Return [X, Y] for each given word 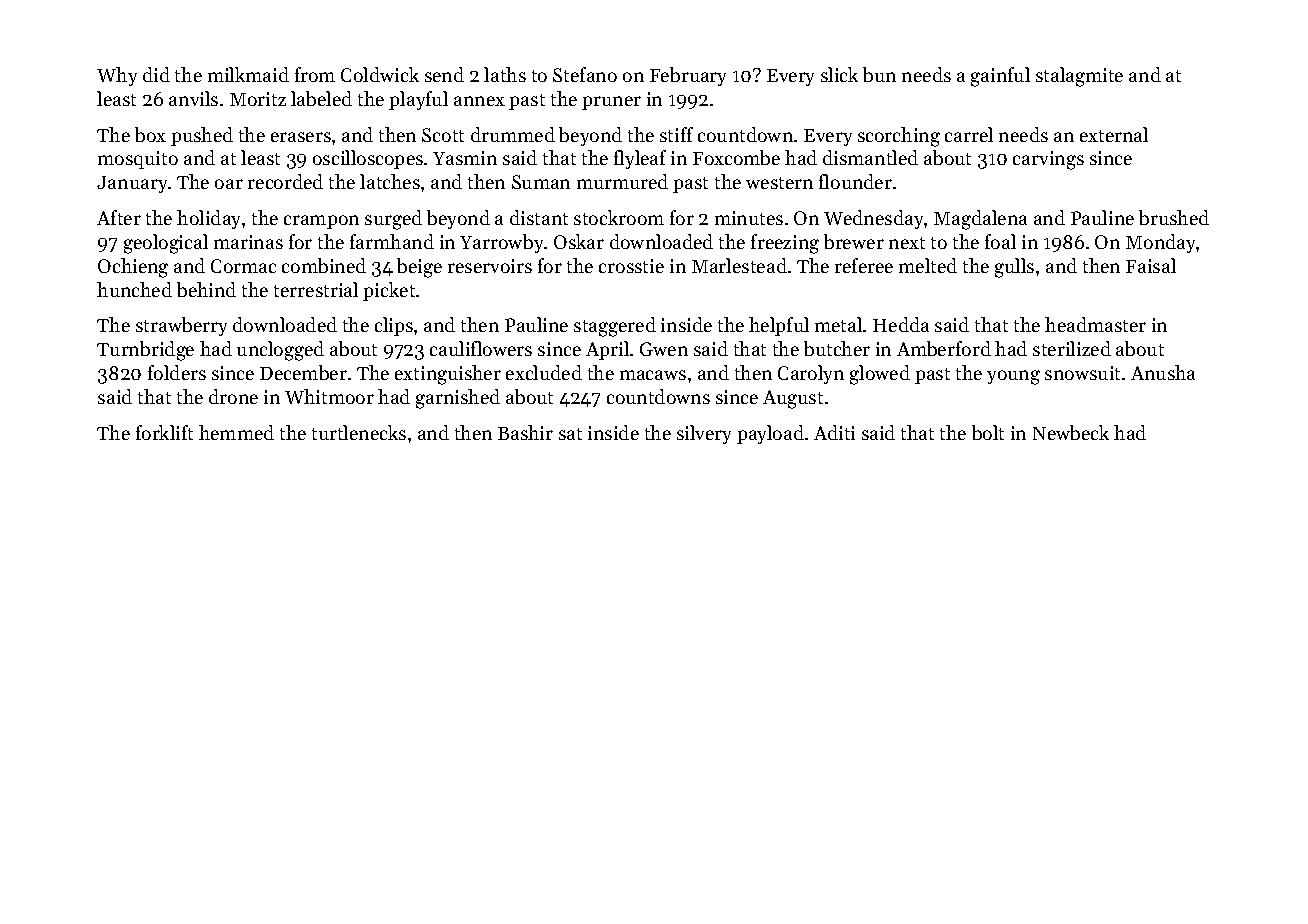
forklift [164, 432]
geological [166, 244]
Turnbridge [145, 351]
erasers [301, 137]
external [1114, 134]
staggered [615, 327]
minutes [749, 218]
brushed [1174, 217]
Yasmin [465, 158]
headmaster [1095, 324]
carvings [1048, 160]
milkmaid [248, 74]
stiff [676, 134]
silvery [704, 434]
